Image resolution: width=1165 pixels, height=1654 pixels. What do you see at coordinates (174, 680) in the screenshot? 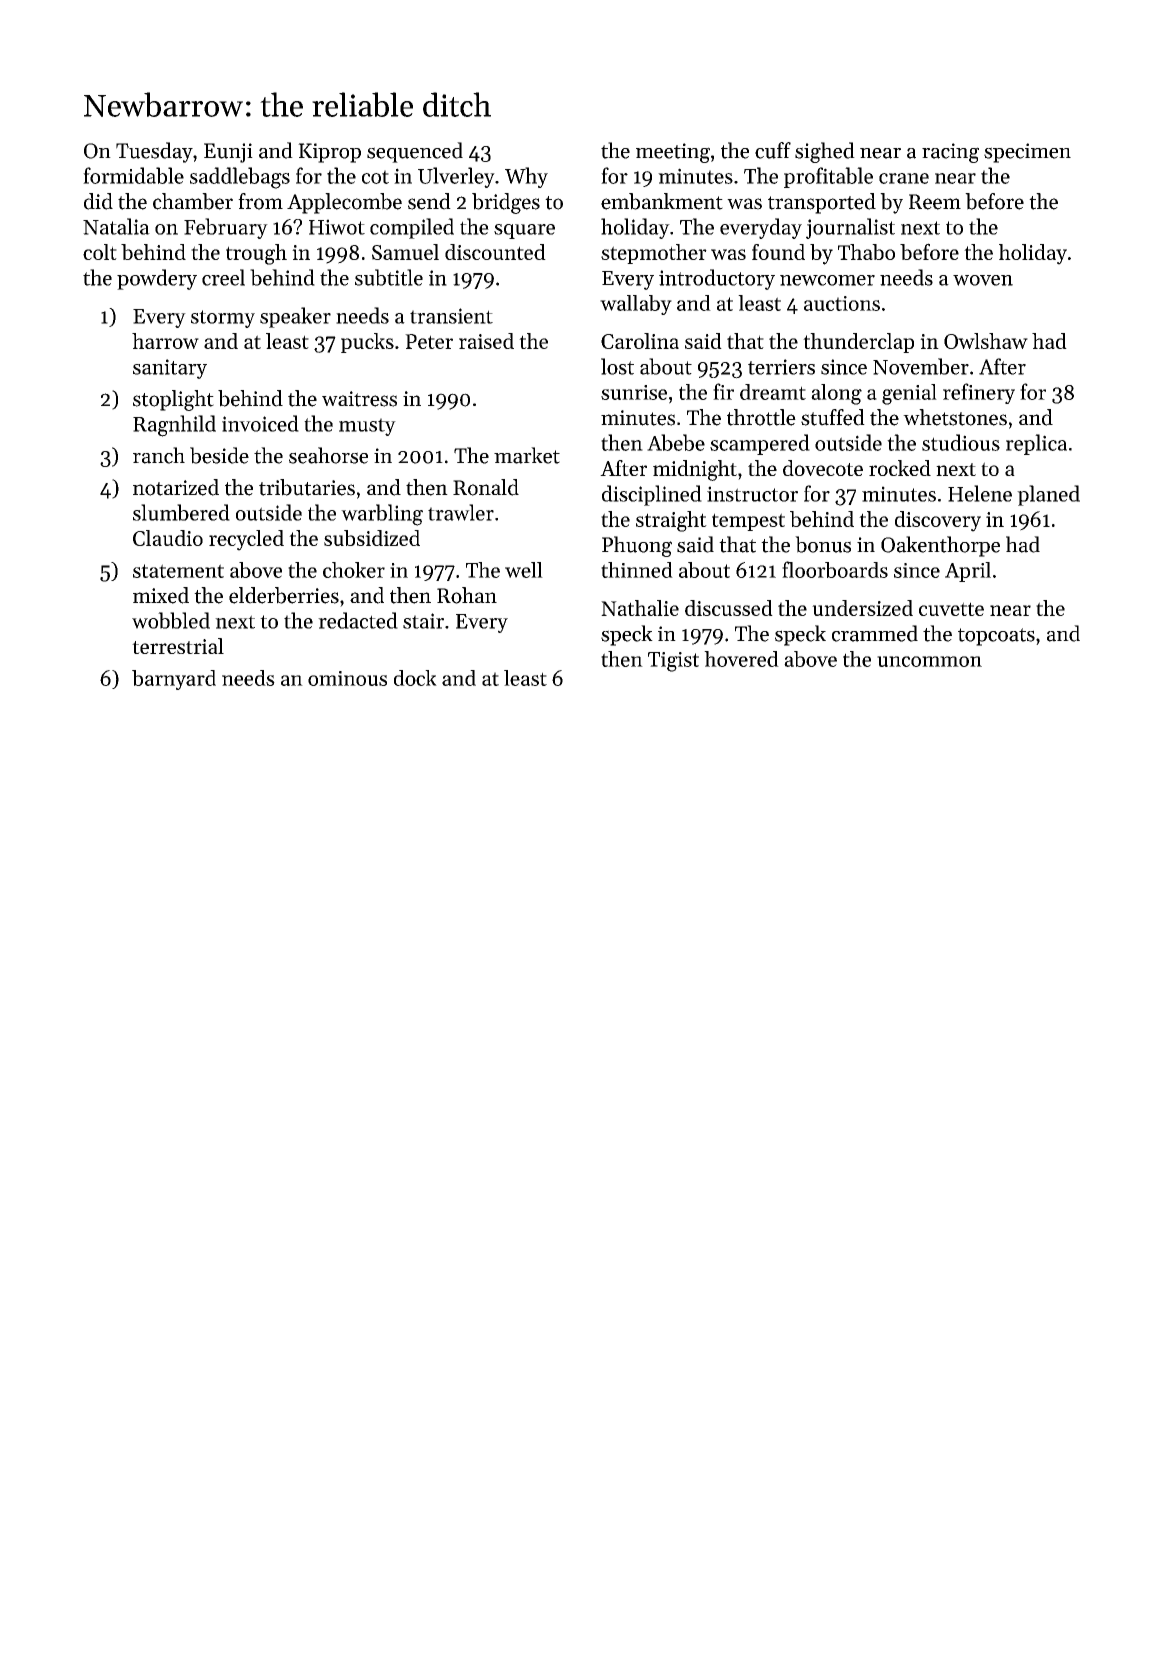
I see `barnyard` at bounding box center [174, 680].
